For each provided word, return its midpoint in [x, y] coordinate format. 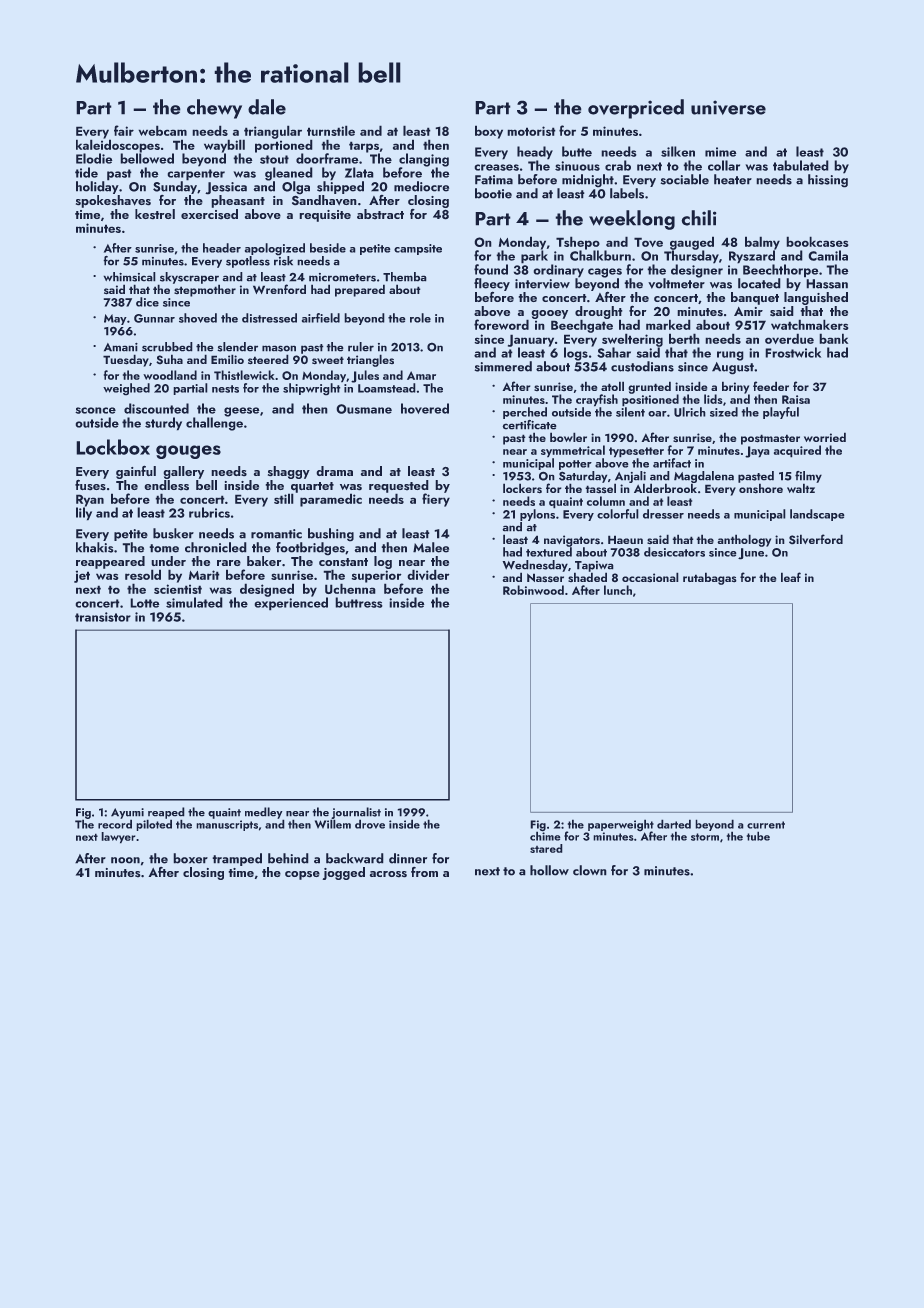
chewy [214, 109]
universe [728, 107]
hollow [549, 870]
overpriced [636, 109]
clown [589, 870]
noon [125, 860]
